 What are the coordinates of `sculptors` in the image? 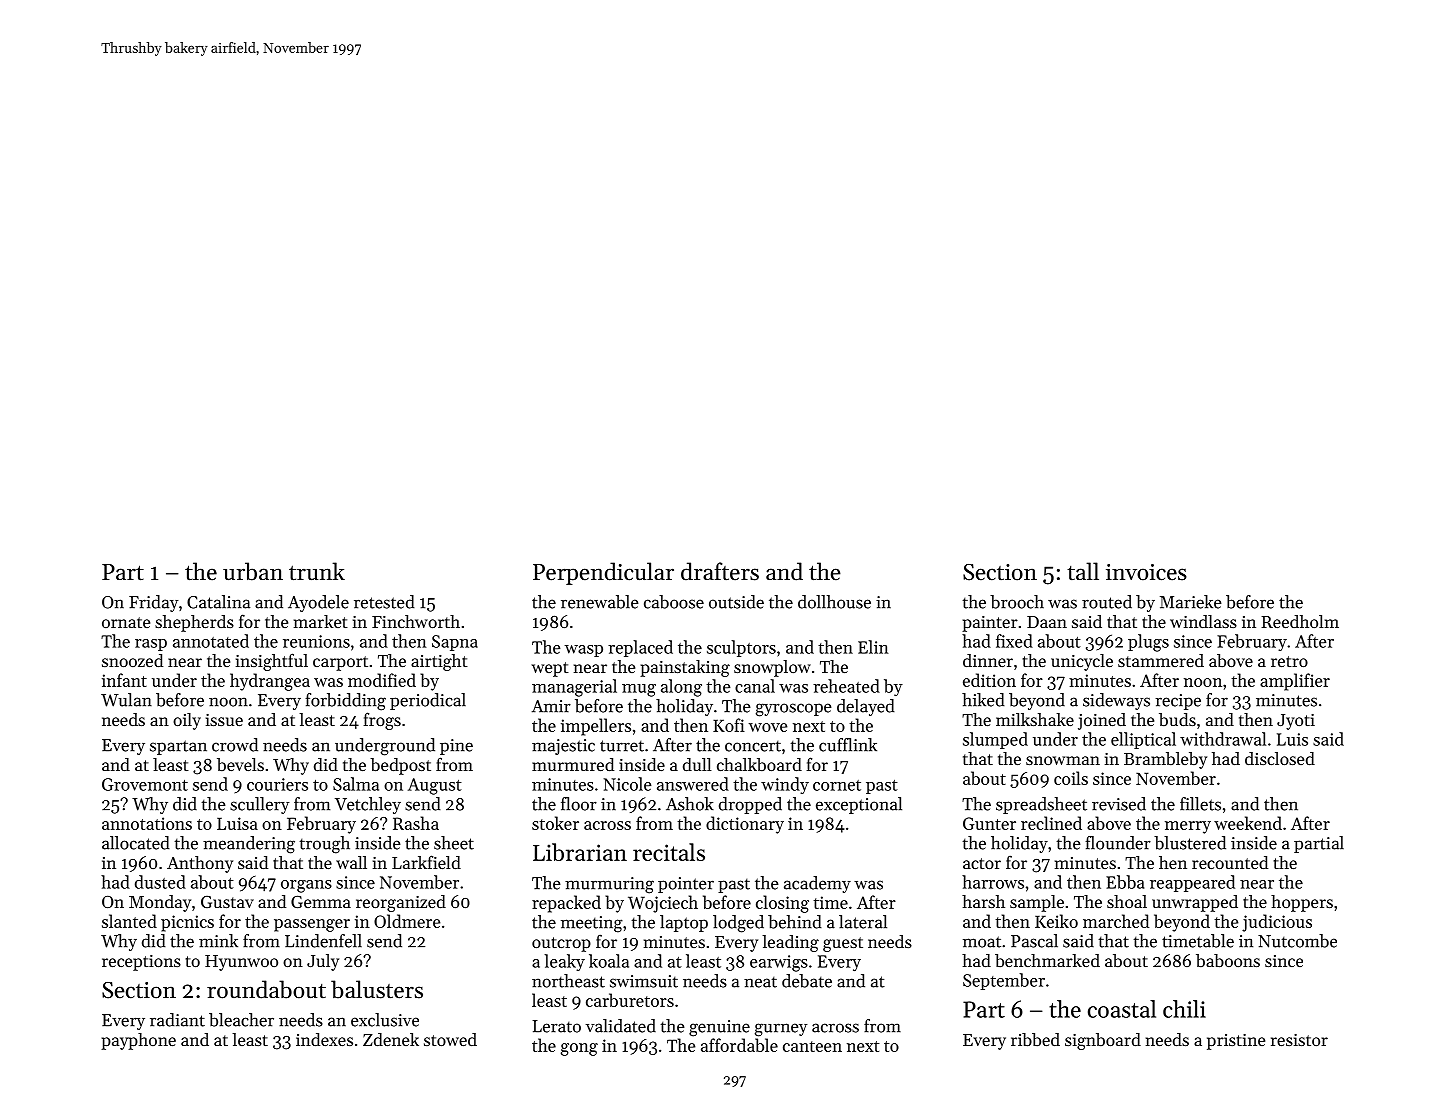 It's located at (741, 648).
